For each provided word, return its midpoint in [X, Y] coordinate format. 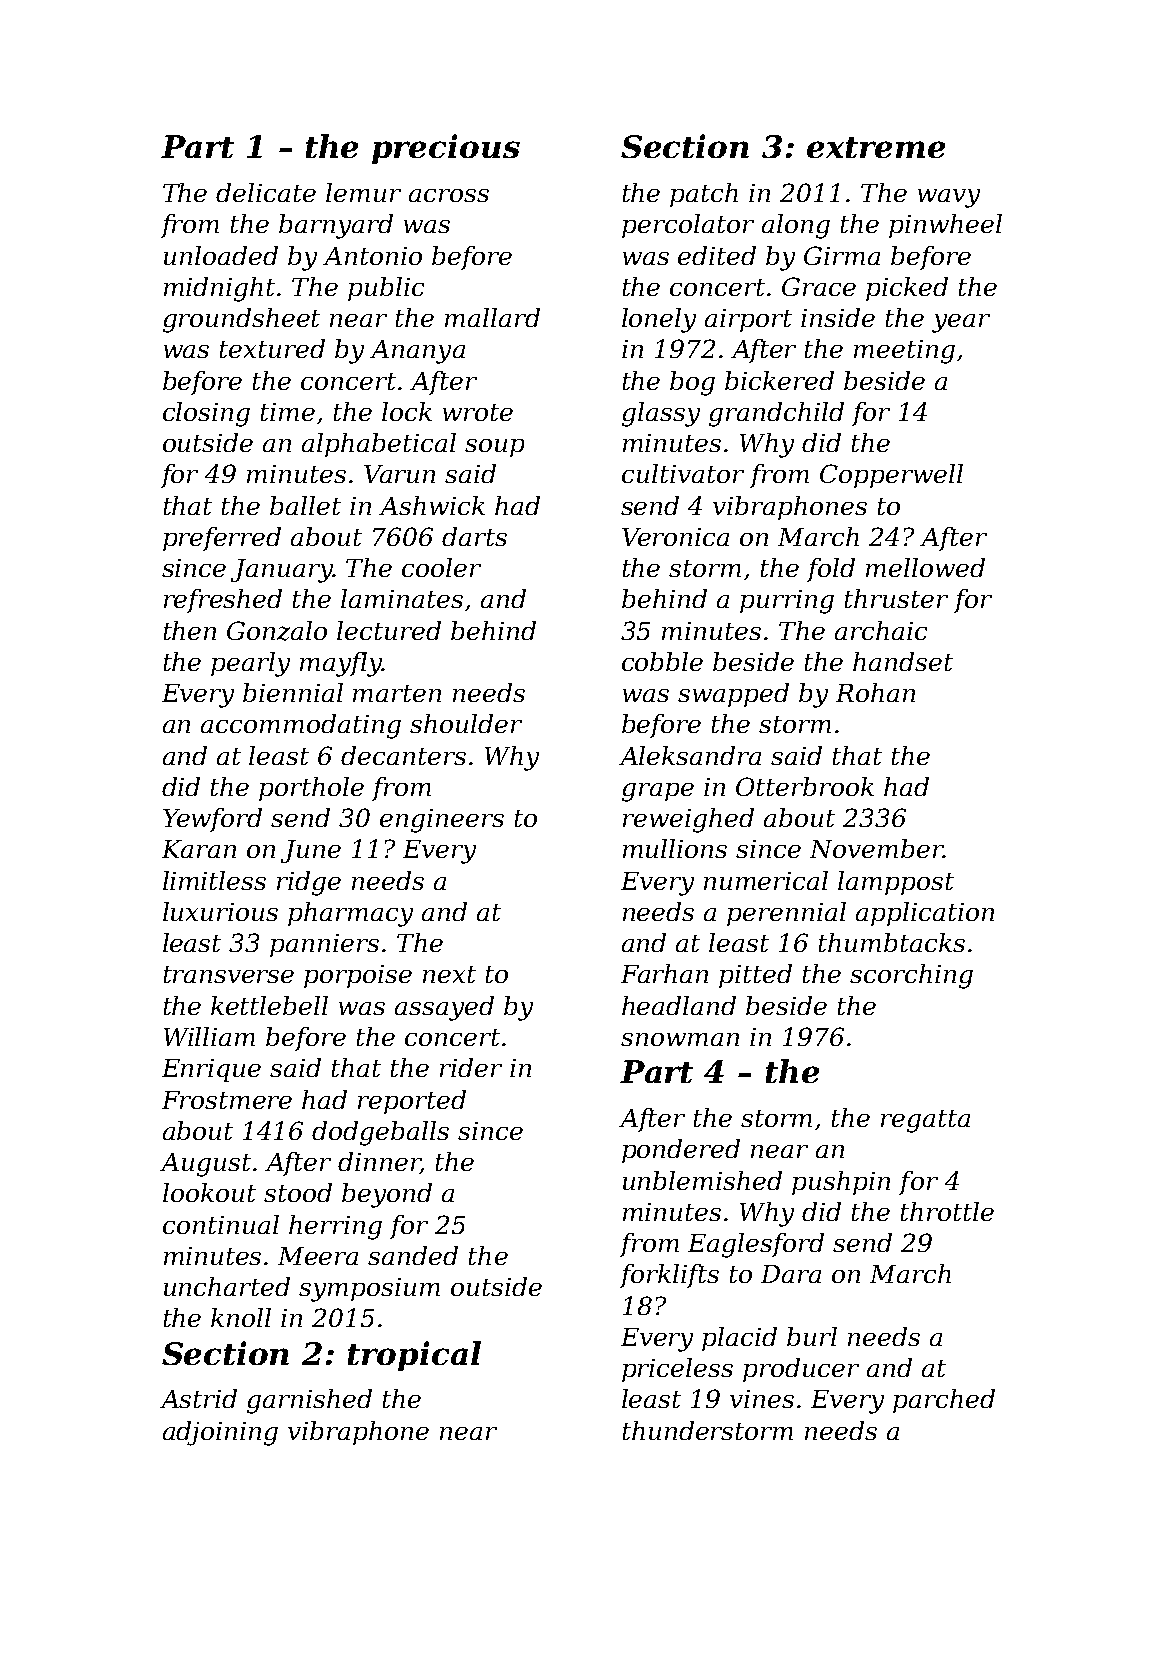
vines [762, 1399]
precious [446, 149]
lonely [659, 320]
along [796, 226]
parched [944, 1401]
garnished [309, 1401]
